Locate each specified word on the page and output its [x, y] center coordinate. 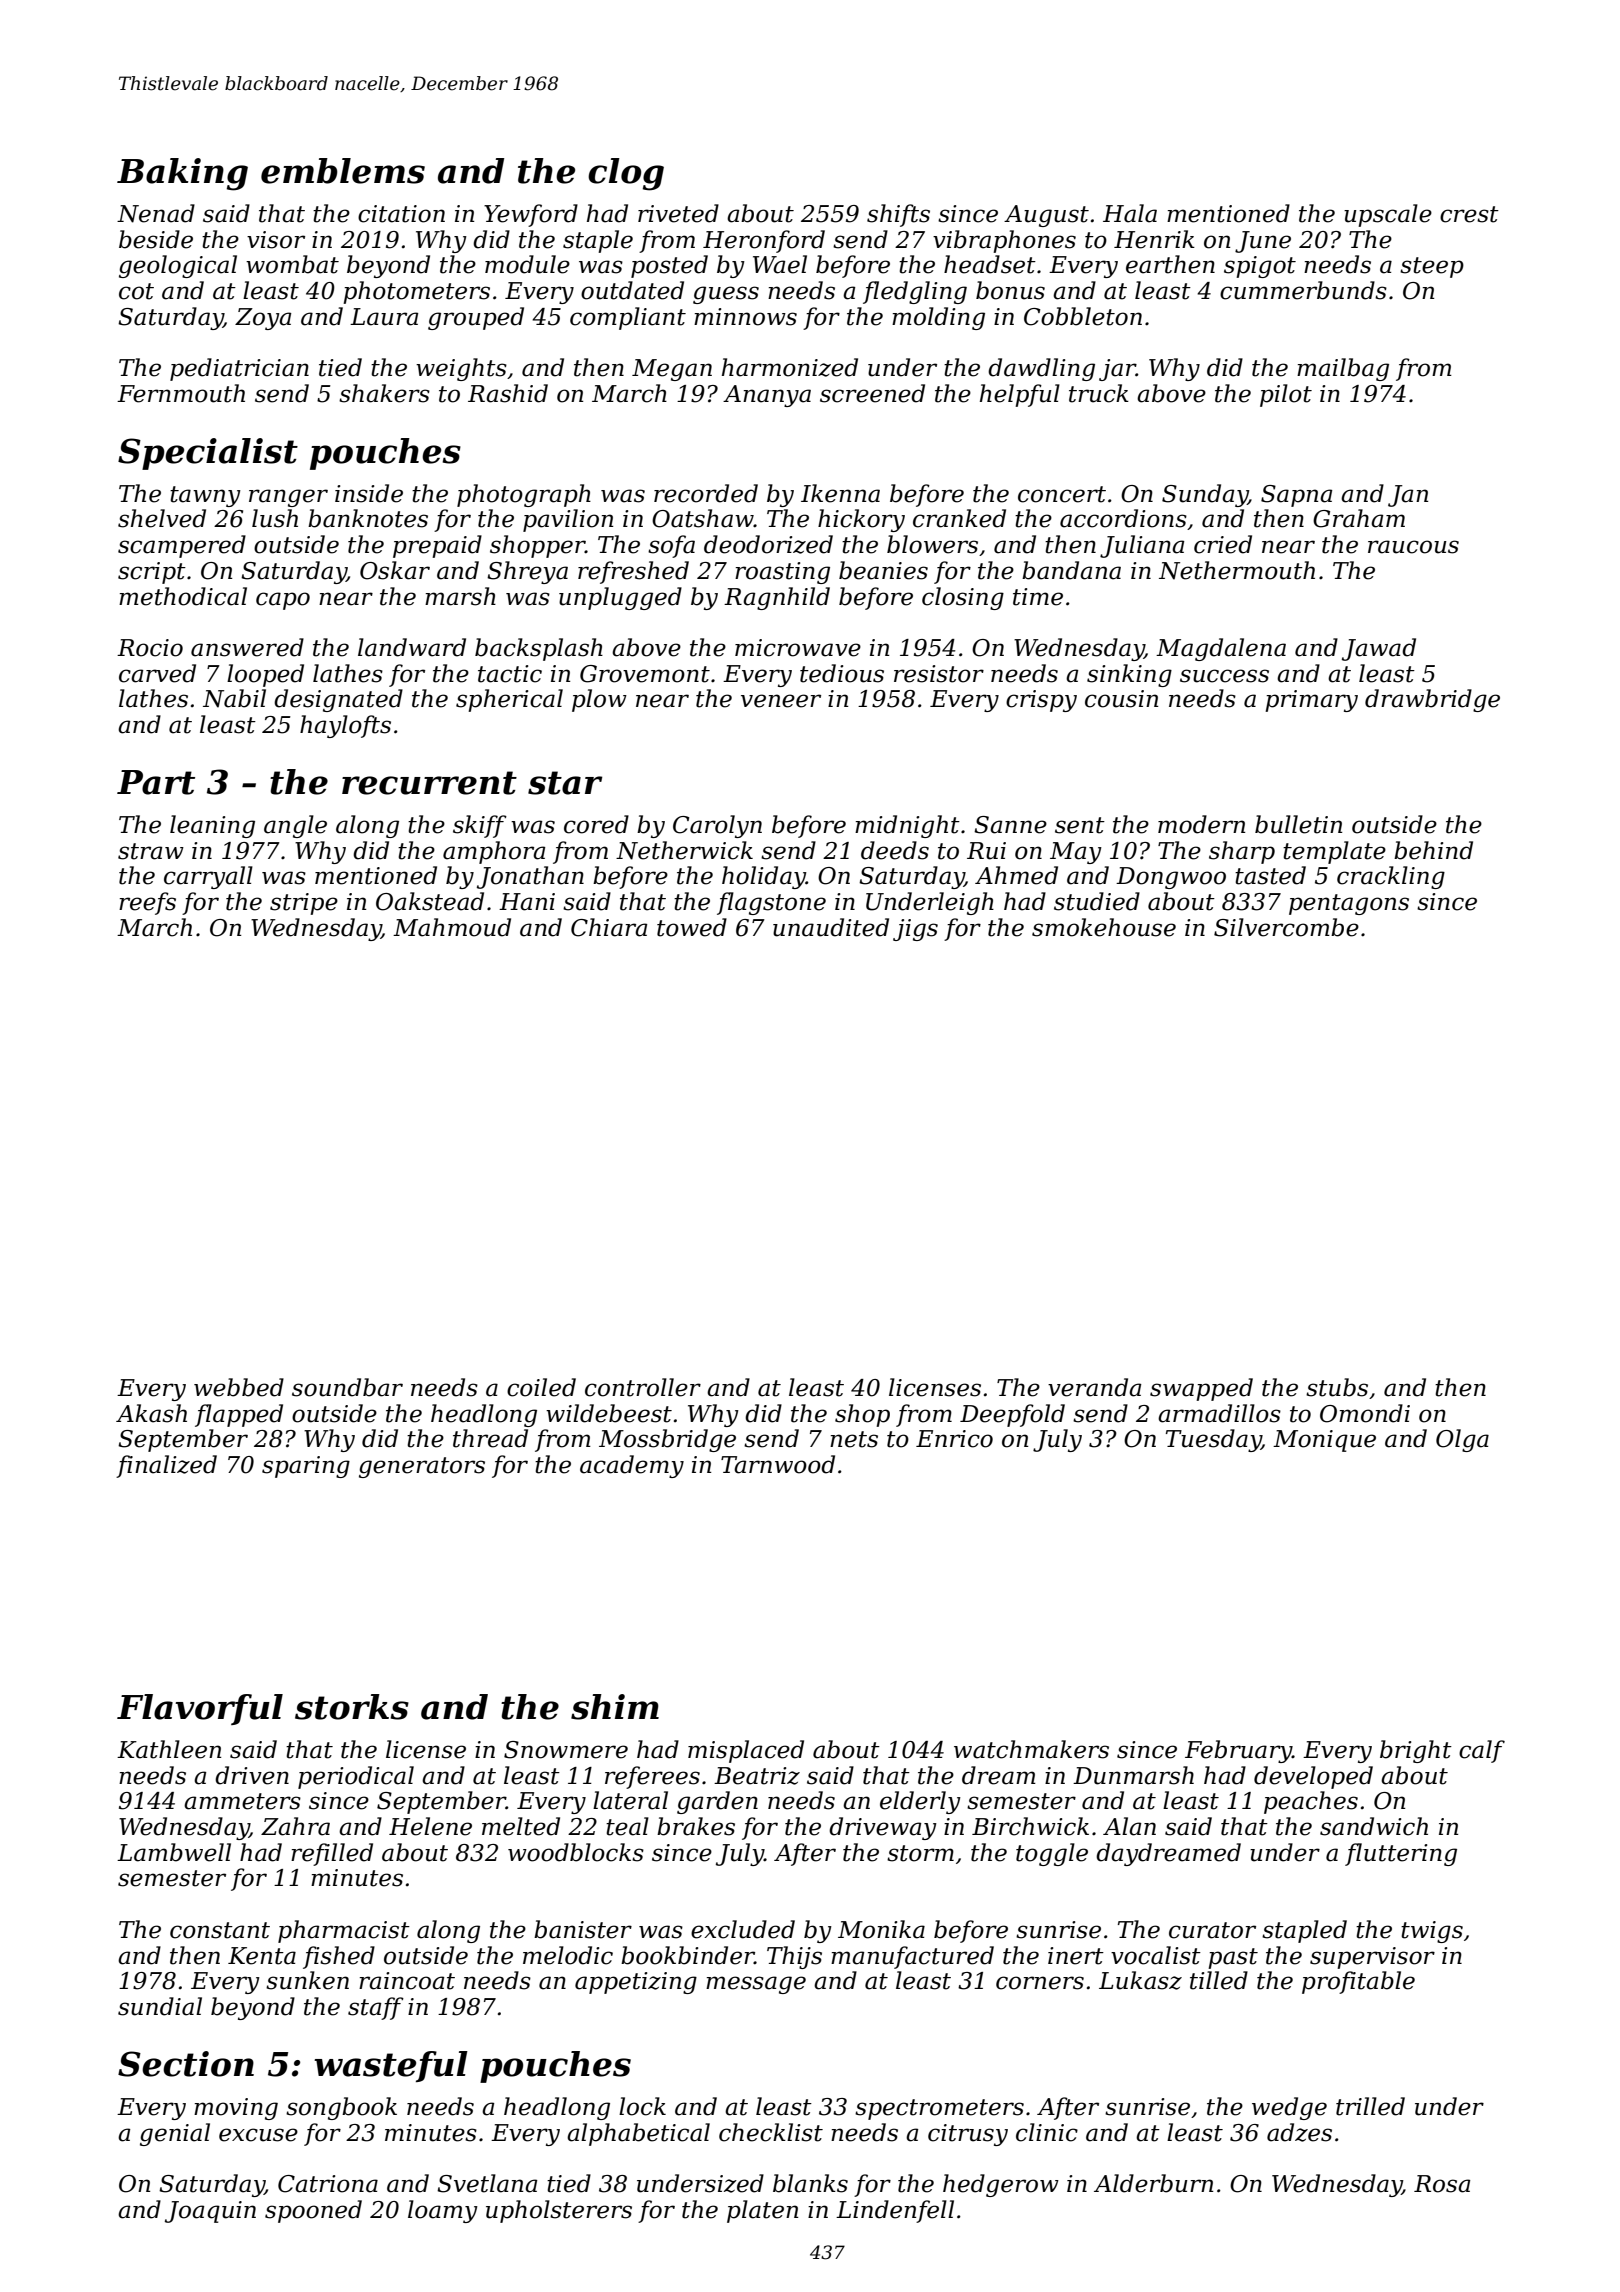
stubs [1337, 1387]
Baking [182, 174]
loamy [443, 2211]
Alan [1129, 1826]
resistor [939, 674]
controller [643, 1387]
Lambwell [174, 1852]
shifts [898, 215]
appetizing [636, 1983]
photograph [524, 495]
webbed [239, 1387]
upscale [1388, 215]
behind [1433, 850]
